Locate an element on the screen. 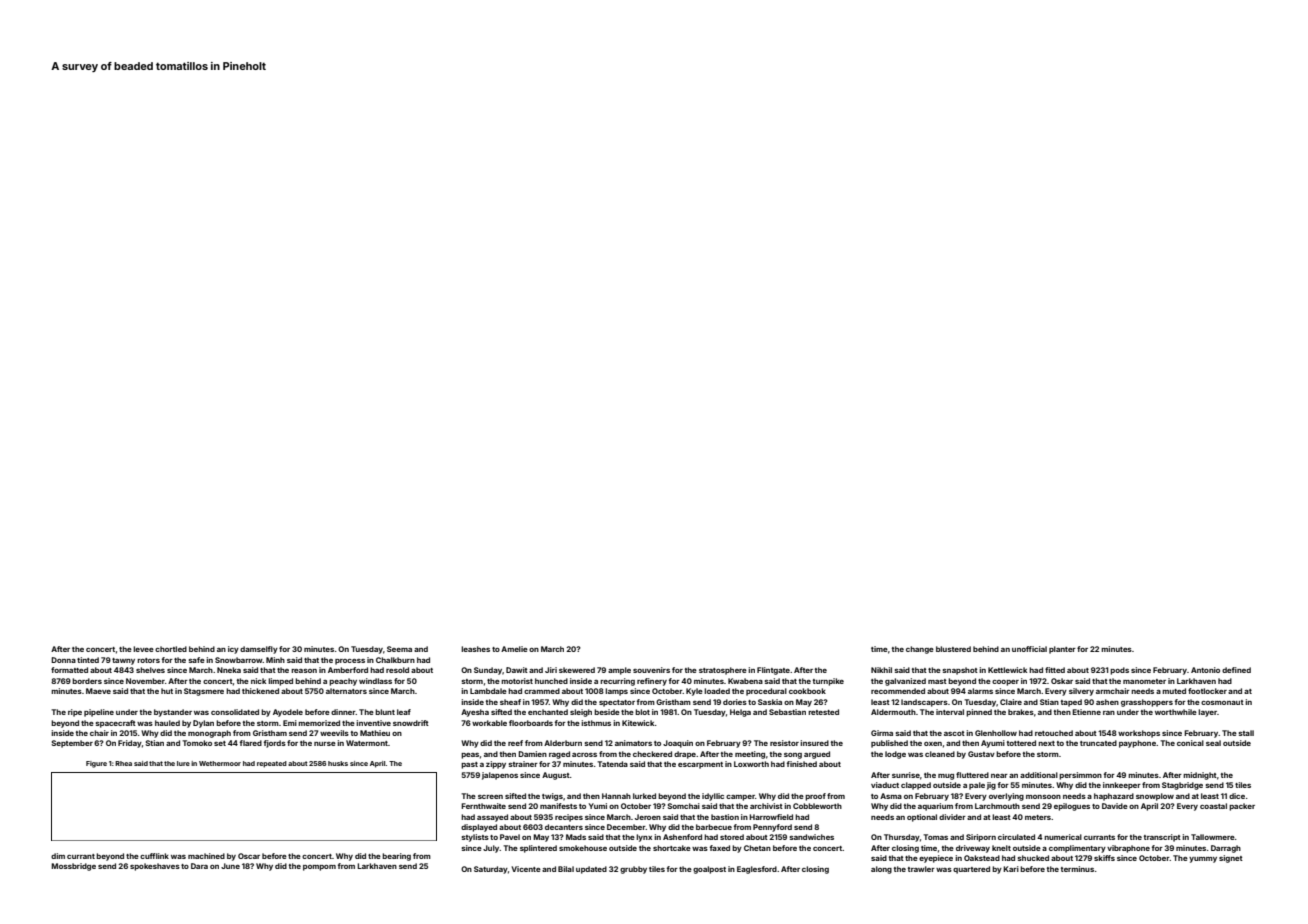  conical is located at coordinates (1190, 743).
